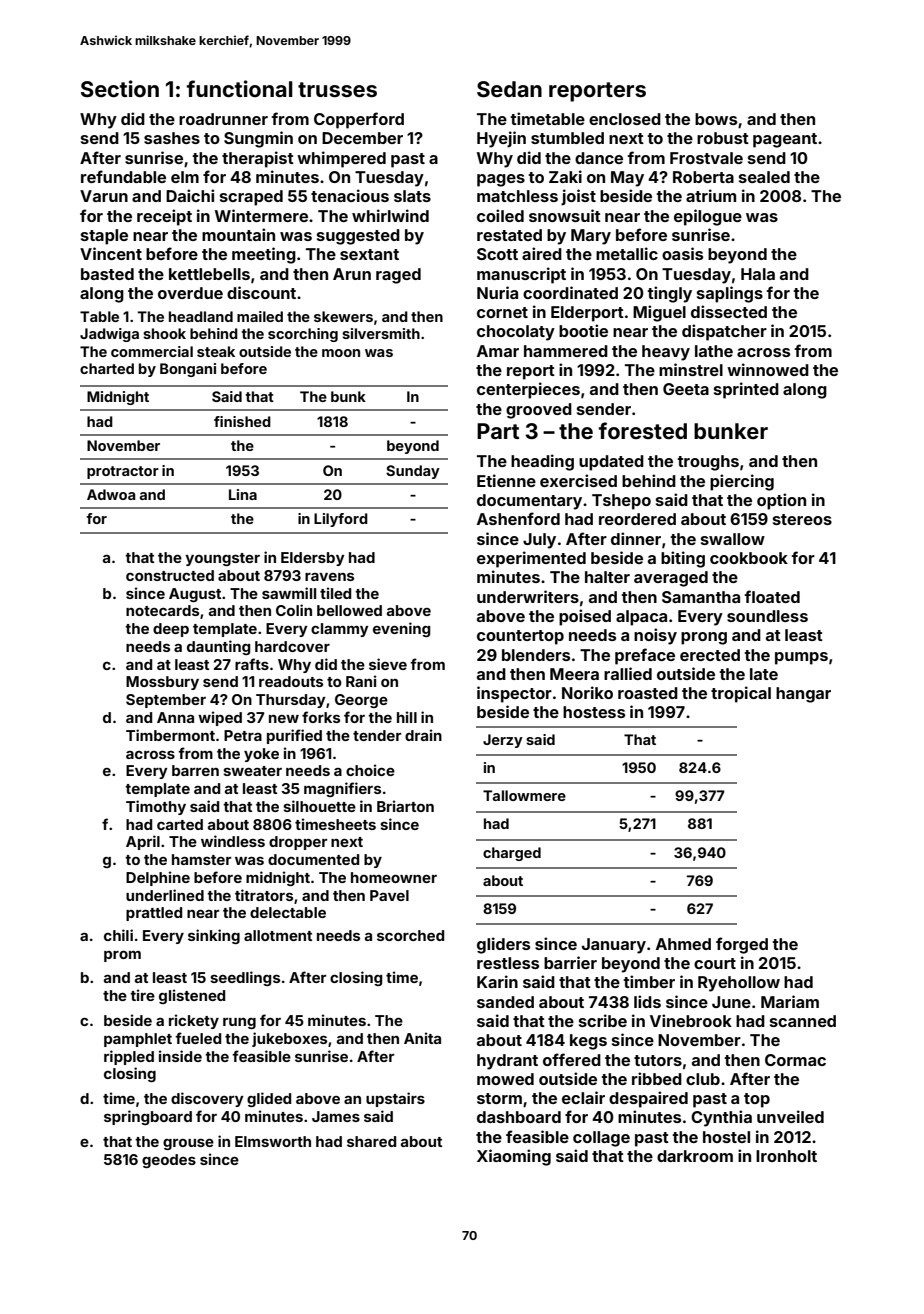 Image resolution: width=924 pixels, height=1314 pixels. I want to click on mailed, so click(260, 316).
